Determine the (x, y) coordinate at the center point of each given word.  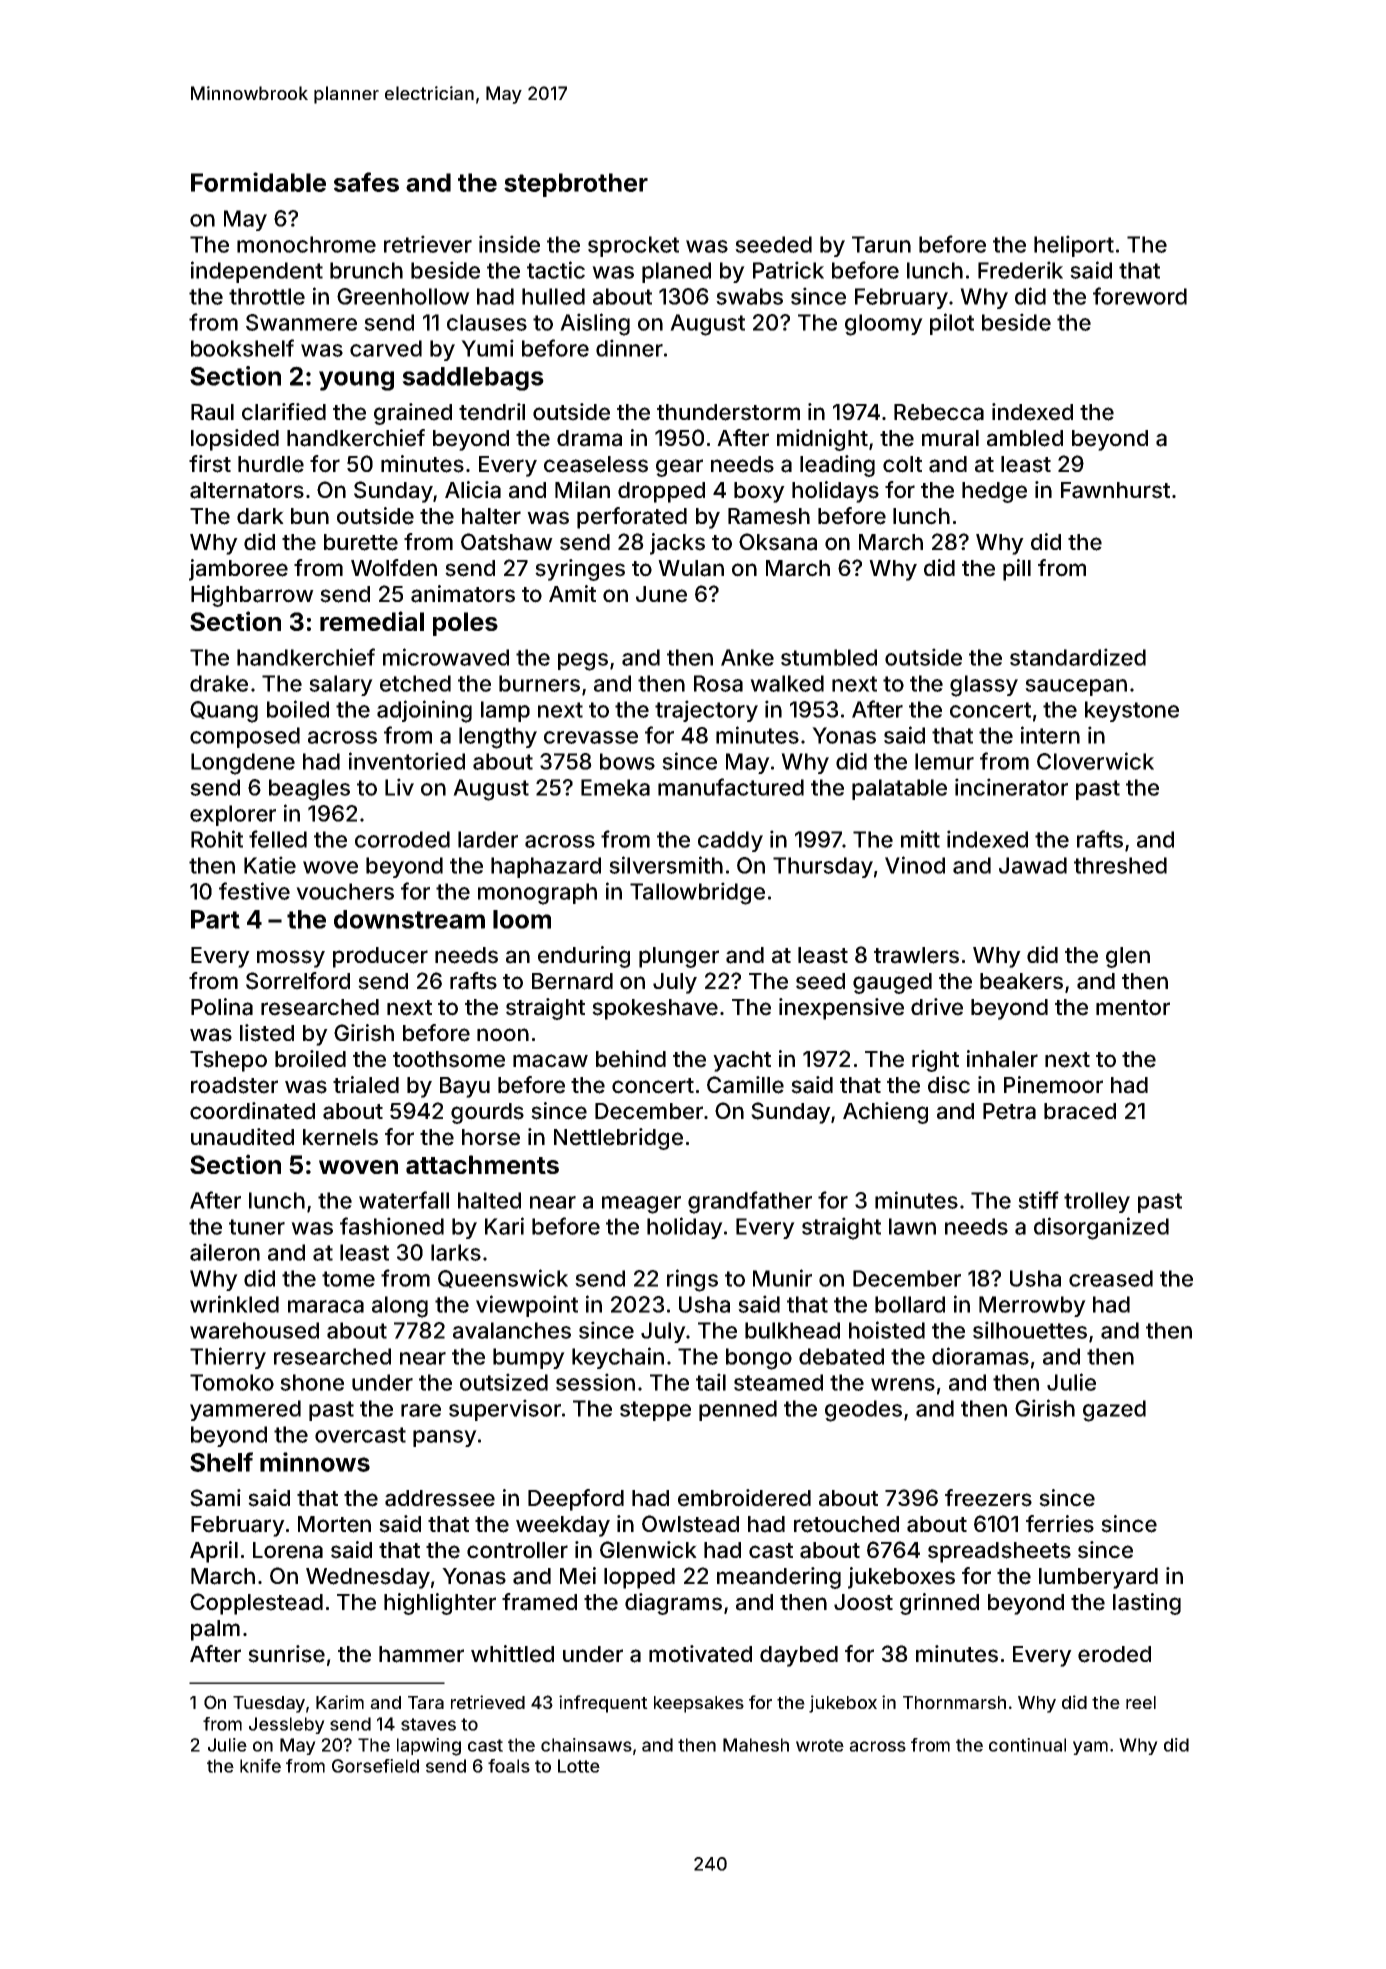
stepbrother (576, 185)
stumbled (829, 657)
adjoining (424, 711)
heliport (1074, 246)
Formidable (258, 182)
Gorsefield (375, 1766)
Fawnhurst (1115, 490)
